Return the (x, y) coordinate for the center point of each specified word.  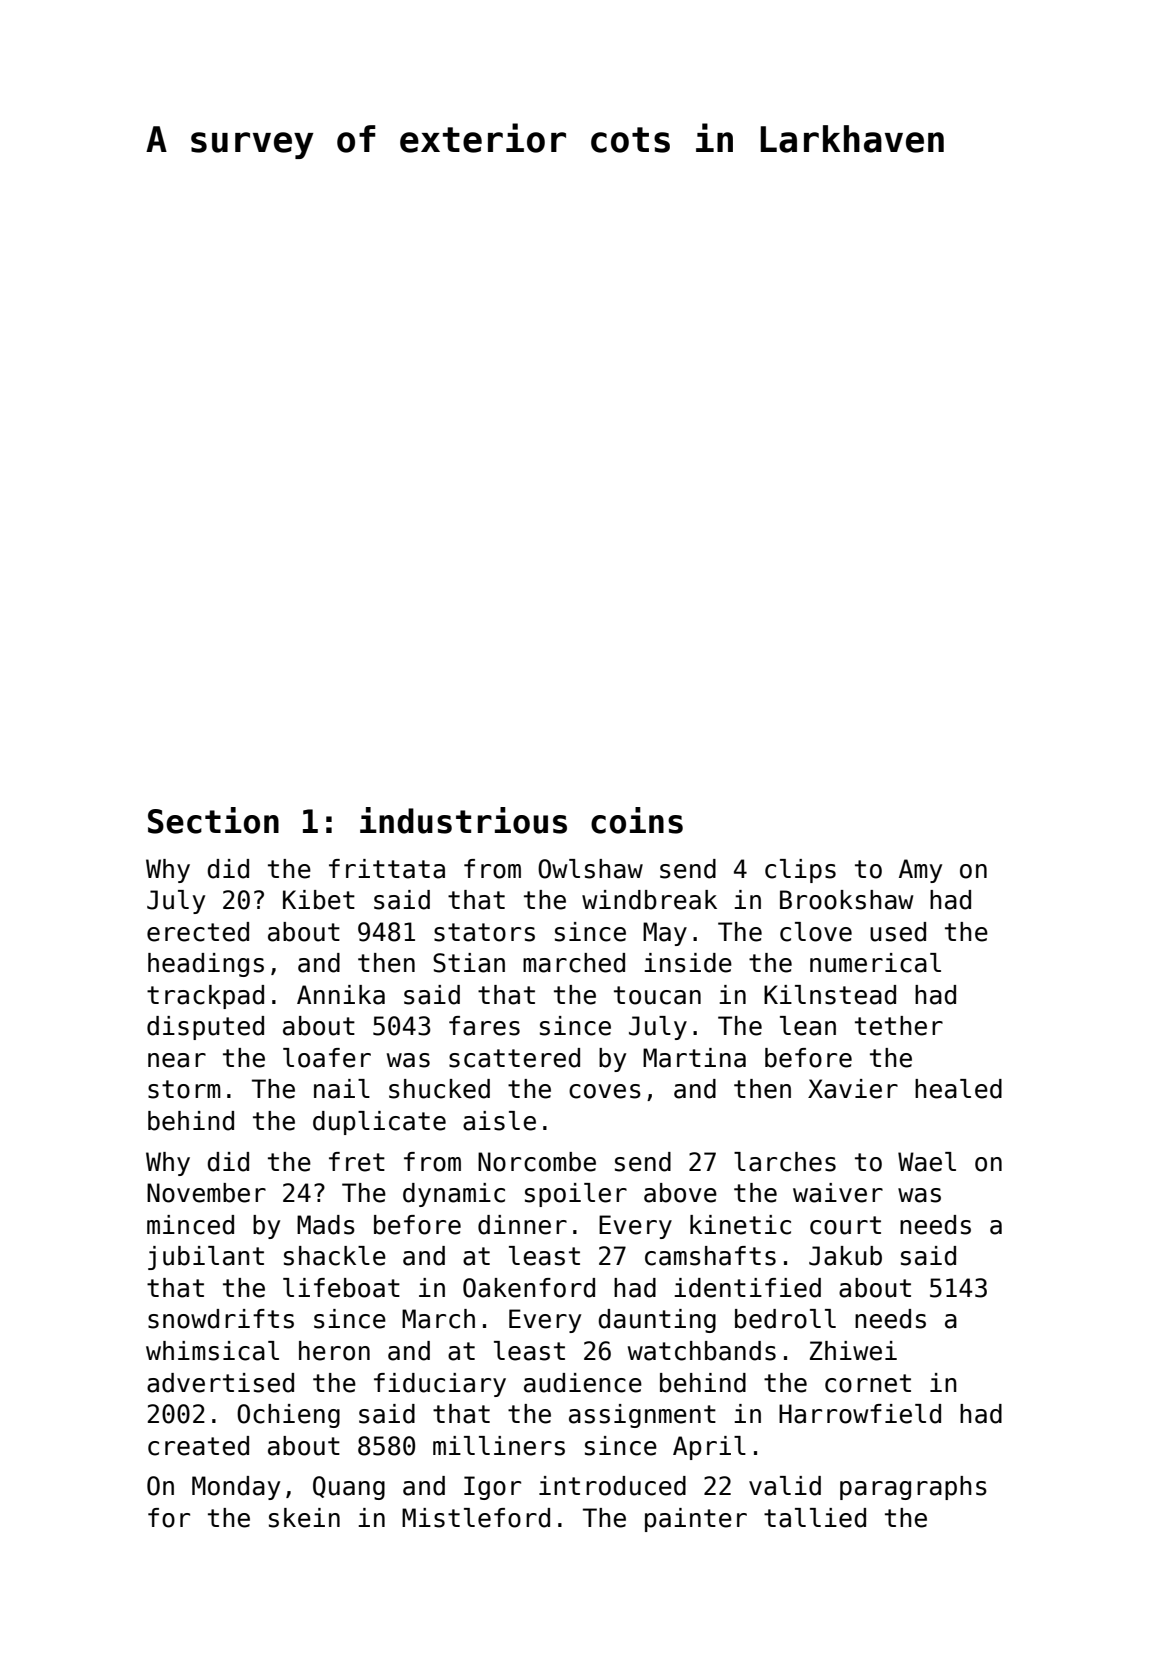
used (898, 932)
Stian (469, 963)
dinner (522, 1225)
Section (213, 820)
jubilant (206, 1258)
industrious (463, 820)
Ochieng (288, 1416)
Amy (920, 871)
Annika (341, 995)
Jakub (845, 1256)
